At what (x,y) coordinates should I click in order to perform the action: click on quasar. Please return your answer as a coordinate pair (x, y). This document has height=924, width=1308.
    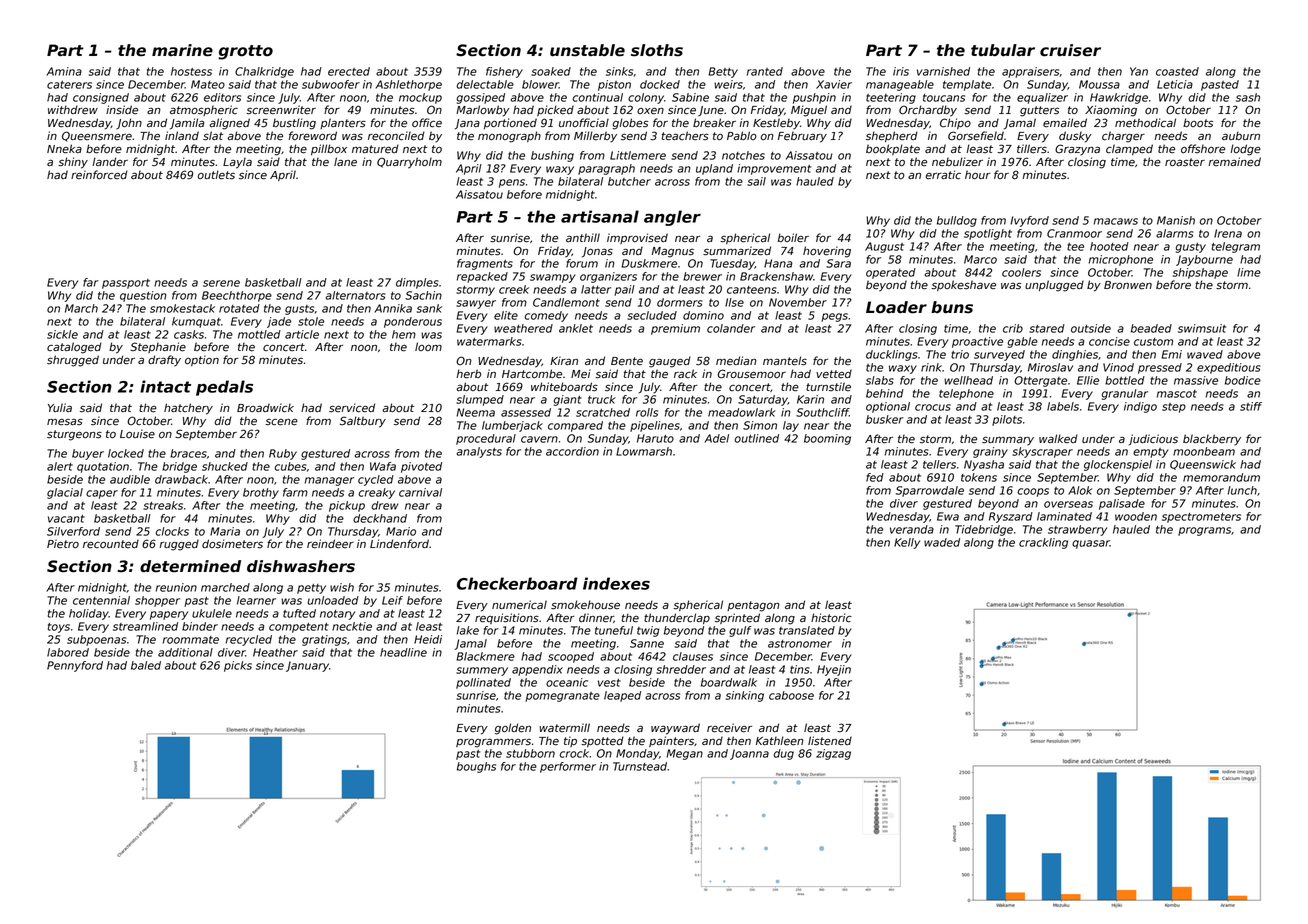
    Looking at the image, I should click on (1091, 544).
